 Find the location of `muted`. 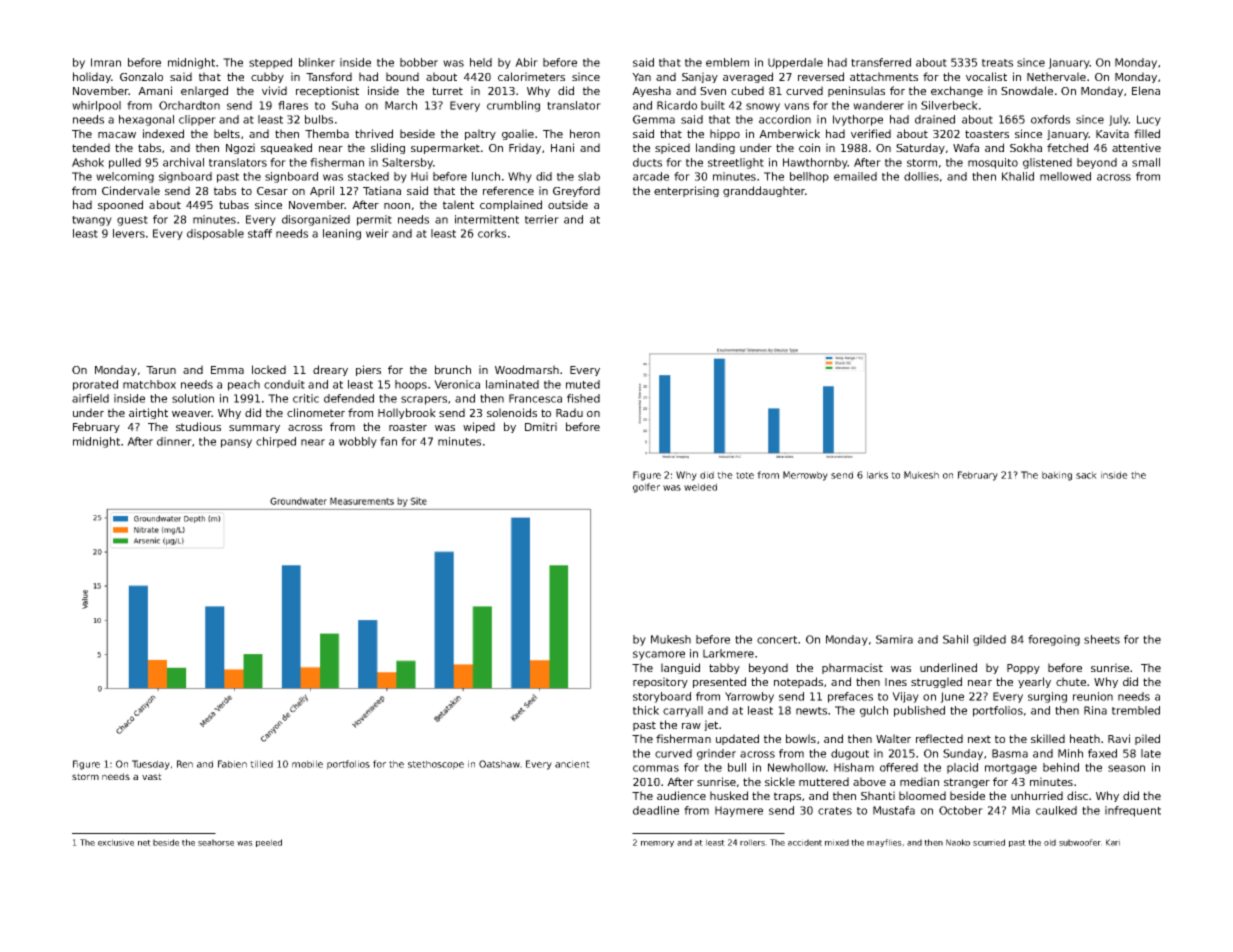

muted is located at coordinates (583, 384).
